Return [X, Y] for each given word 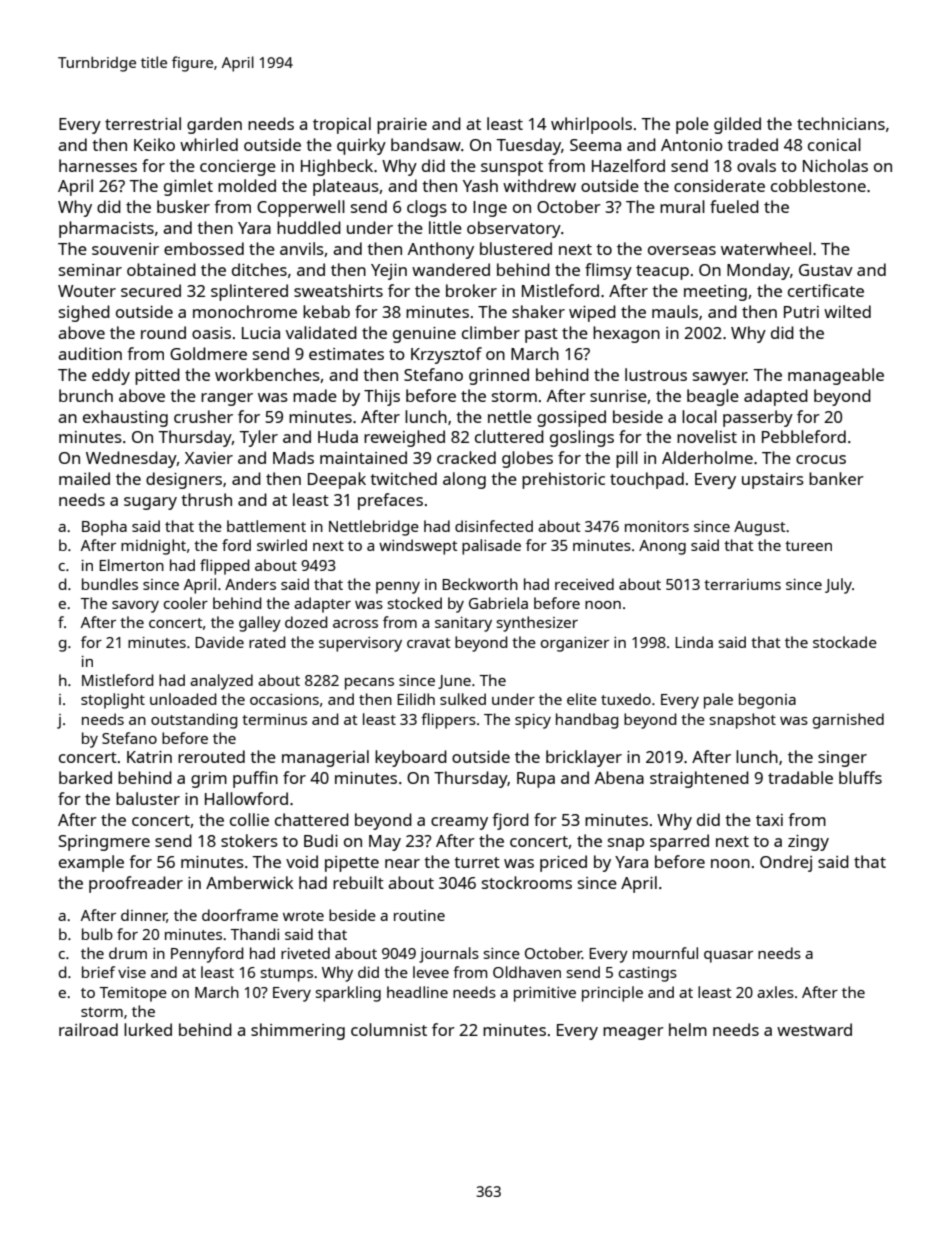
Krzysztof [446, 355]
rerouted [211, 756]
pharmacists [106, 229]
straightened [699, 779]
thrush [206, 499]
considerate [719, 185]
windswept [418, 547]
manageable [836, 376]
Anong [662, 547]
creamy [459, 823]
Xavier [209, 458]
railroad [88, 1029]
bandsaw [426, 144]
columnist [389, 1029]
